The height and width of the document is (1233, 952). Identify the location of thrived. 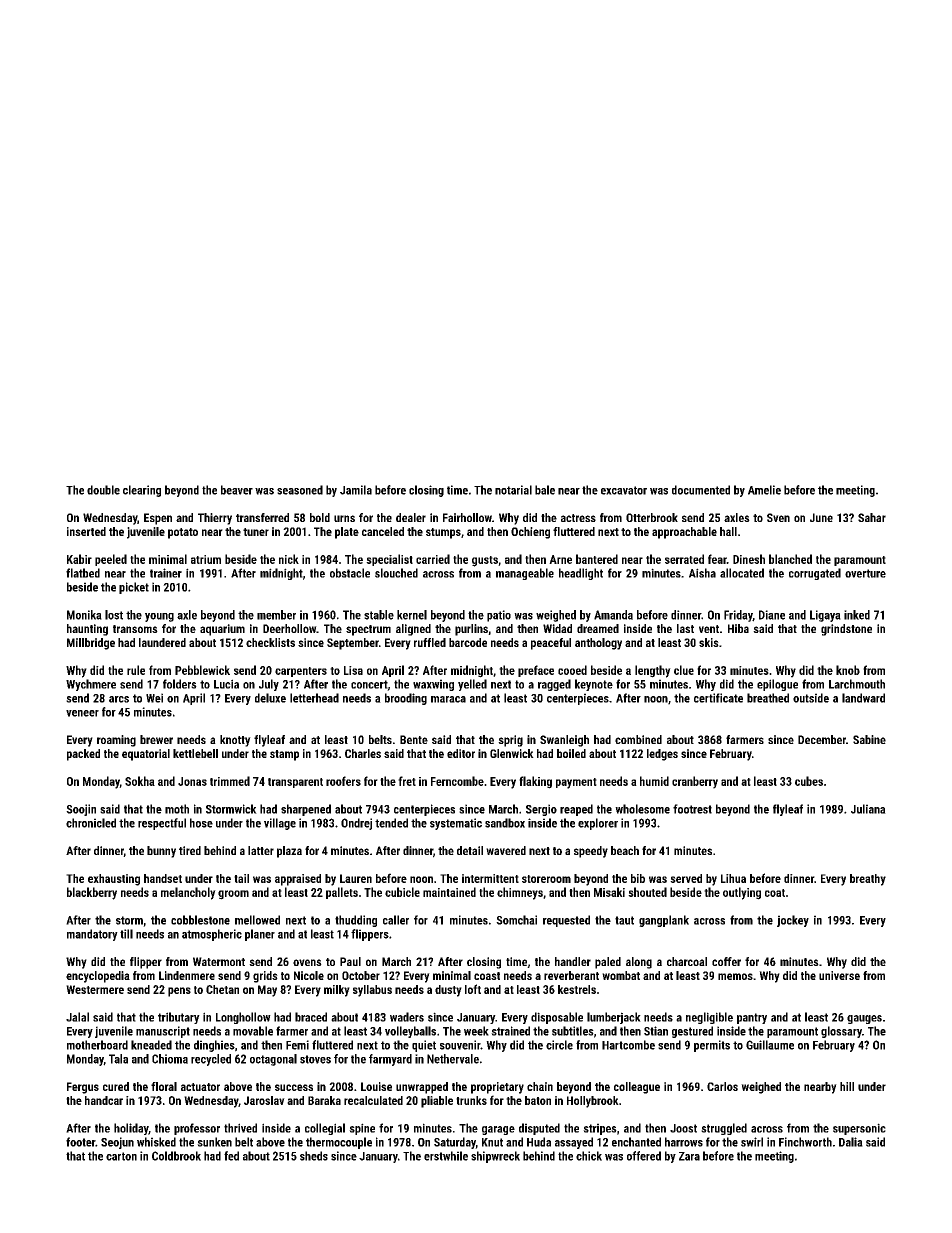
(240, 1128).
